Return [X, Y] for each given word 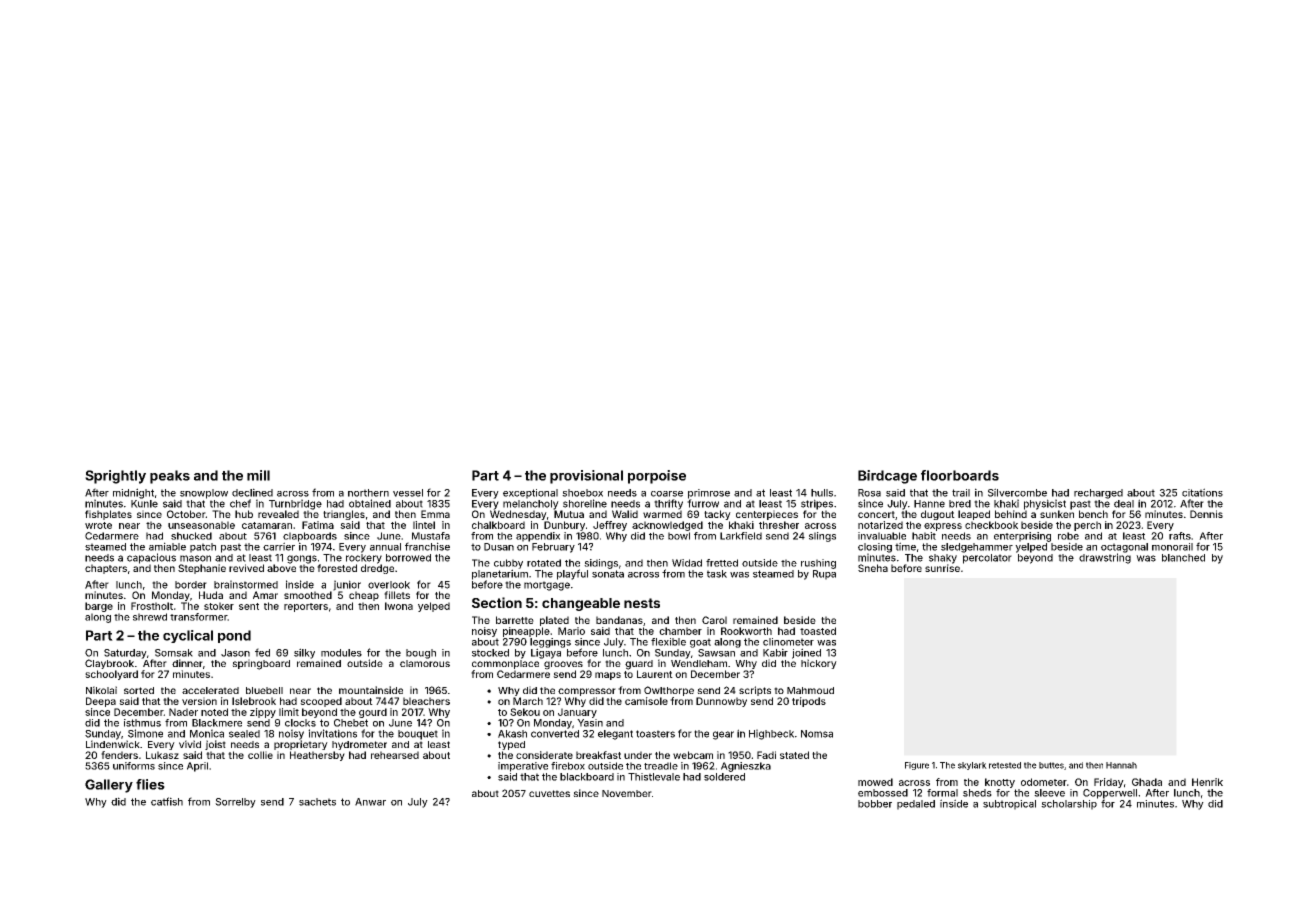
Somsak [174, 653]
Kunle [144, 504]
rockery [364, 559]
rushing [818, 564]
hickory [819, 664]
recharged [1098, 494]
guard [639, 665]
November [627, 793]
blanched [1183, 558]
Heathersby [317, 756]
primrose [709, 494]
